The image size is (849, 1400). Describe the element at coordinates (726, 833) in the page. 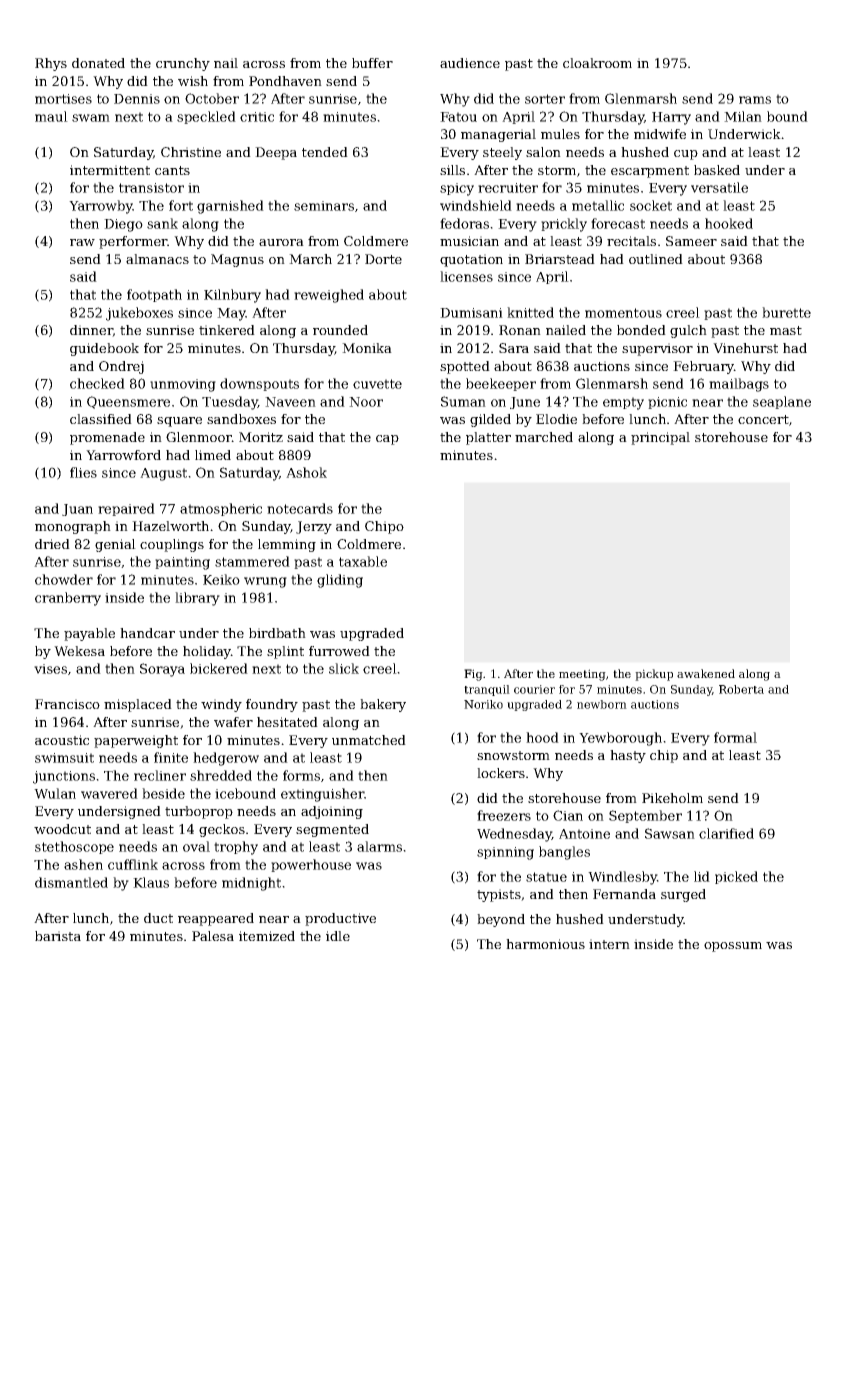

I see `clarified` at that location.
